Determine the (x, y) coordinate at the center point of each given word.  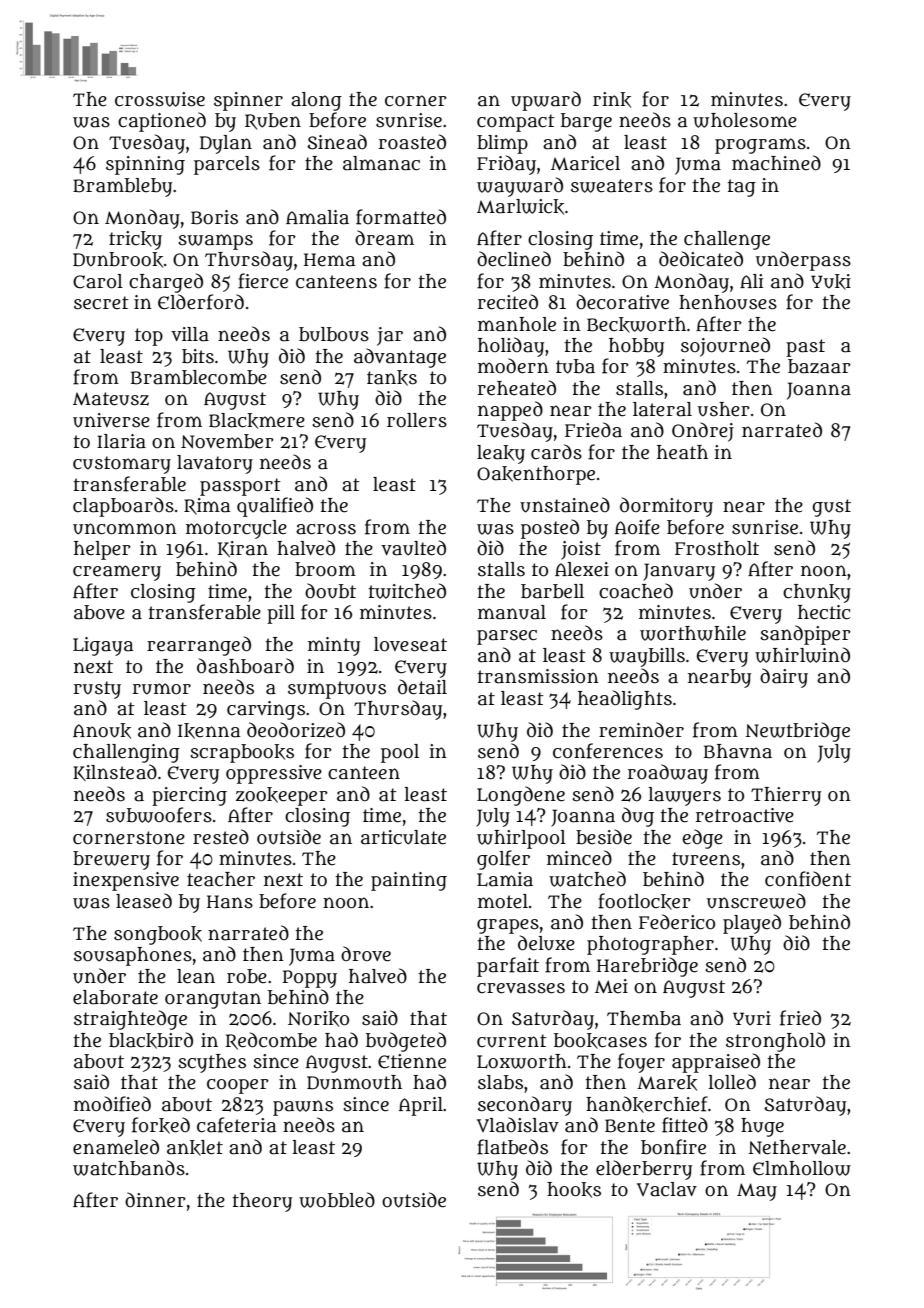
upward (546, 101)
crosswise (160, 99)
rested (221, 837)
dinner (155, 1200)
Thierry (786, 796)
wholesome (745, 120)
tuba (575, 366)
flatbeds (512, 1147)
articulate (403, 837)
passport (240, 487)
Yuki (831, 282)
